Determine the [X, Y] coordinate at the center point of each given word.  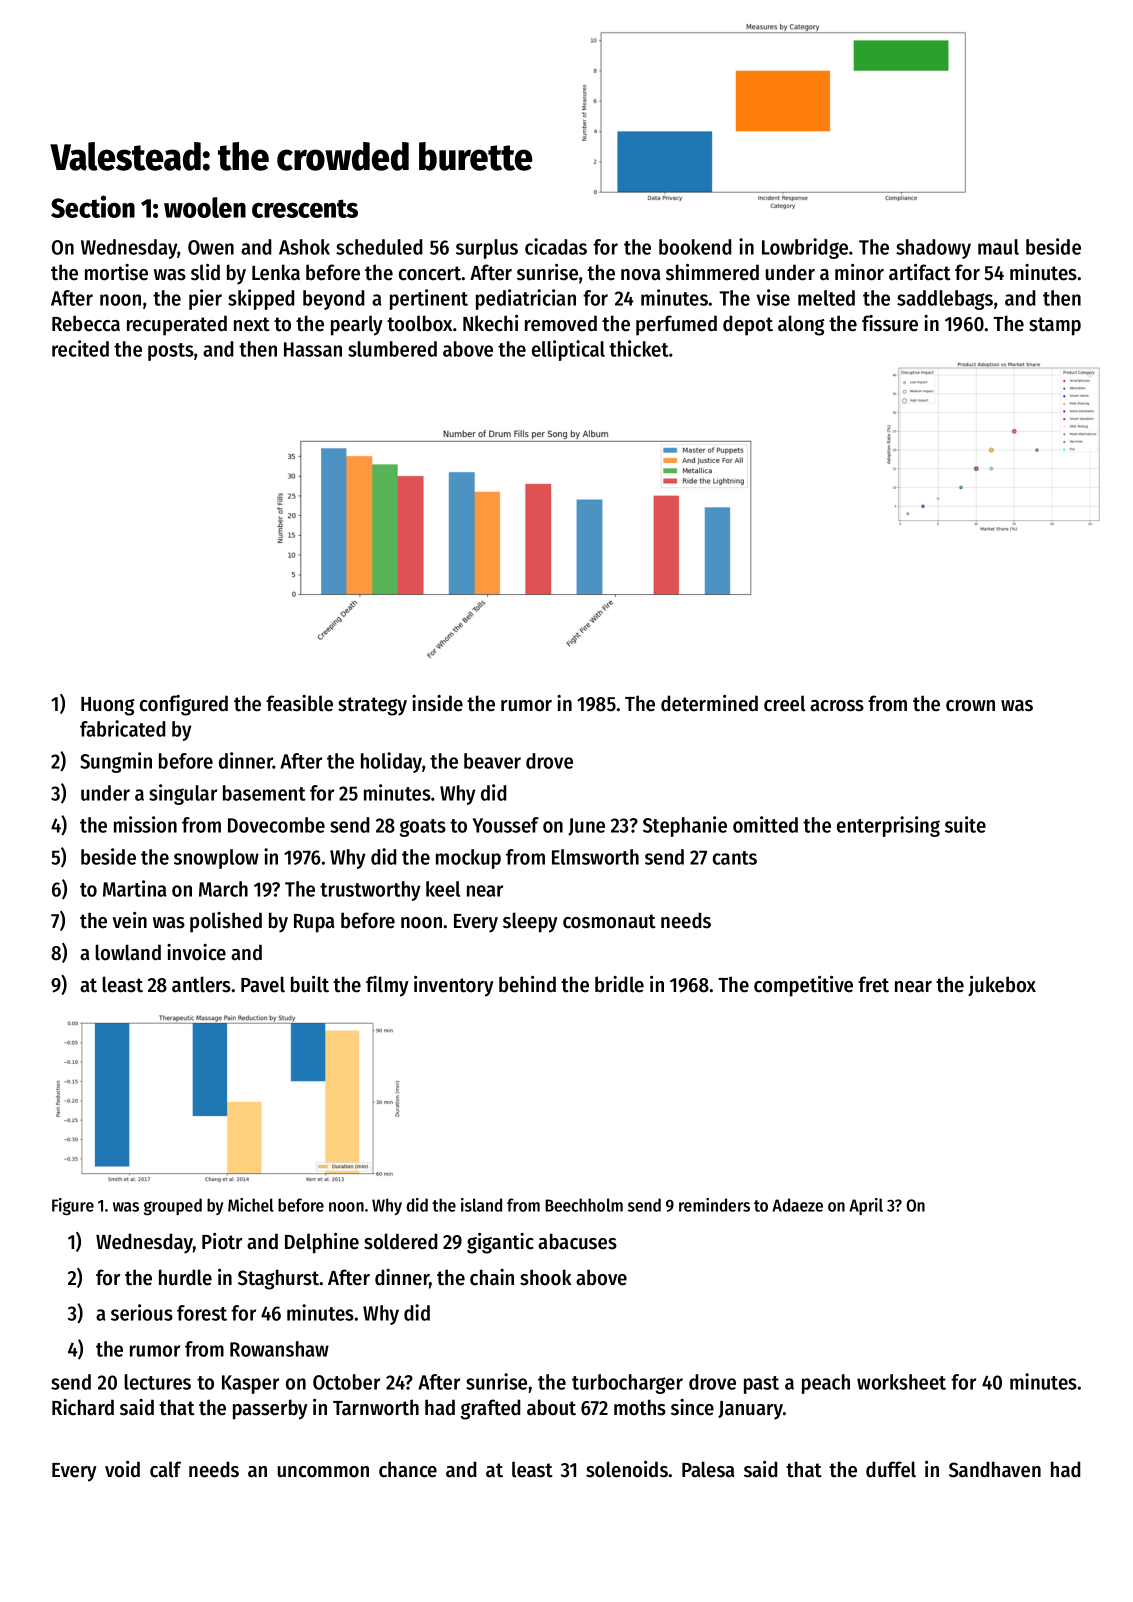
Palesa [708, 1469]
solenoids [627, 1469]
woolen [205, 207]
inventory [454, 986]
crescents [305, 208]
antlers [201, 984]
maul [998, 247]
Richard [83, 1407]
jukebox [1002, 986]
